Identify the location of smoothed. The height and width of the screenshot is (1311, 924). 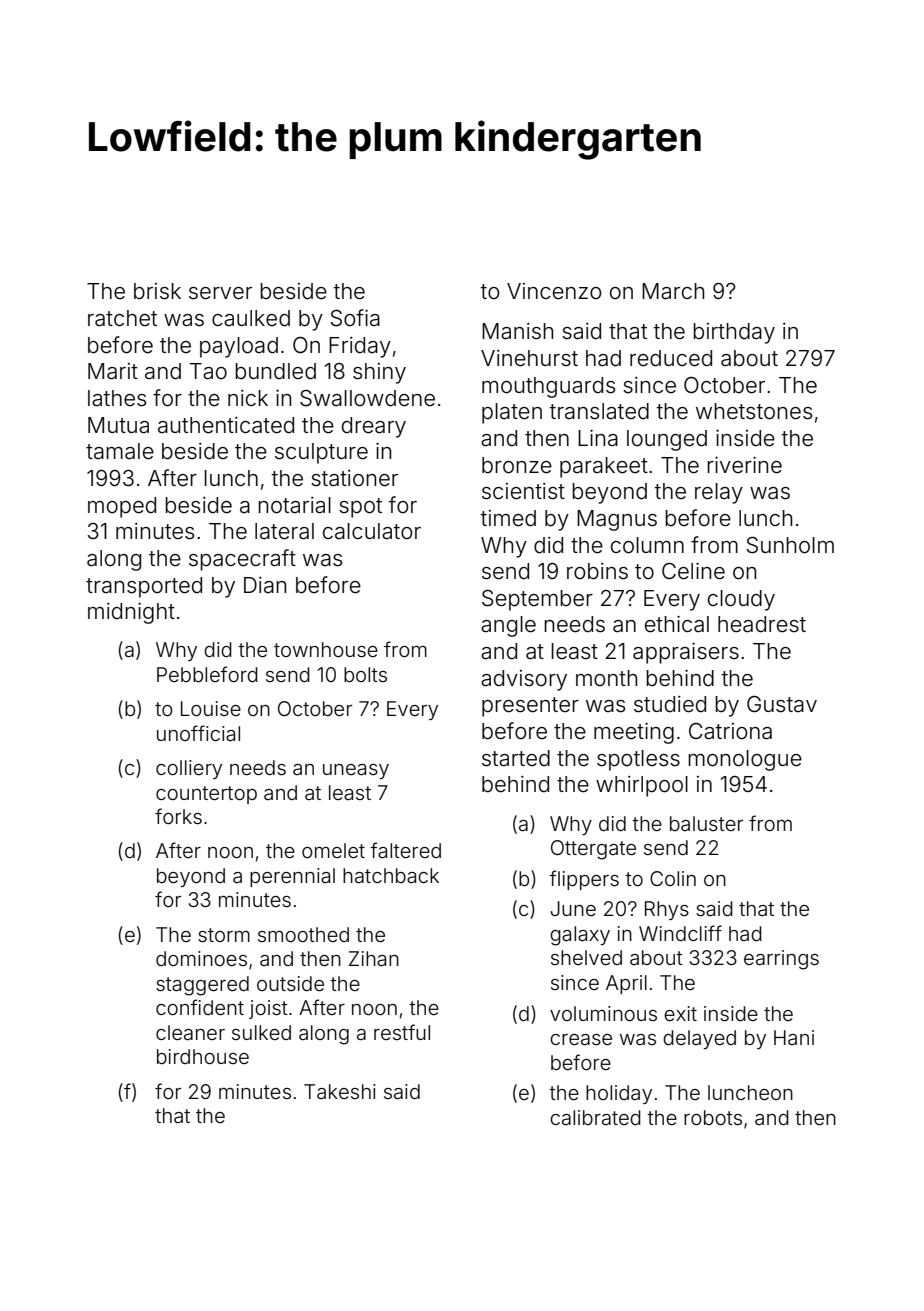
(303, 934).
